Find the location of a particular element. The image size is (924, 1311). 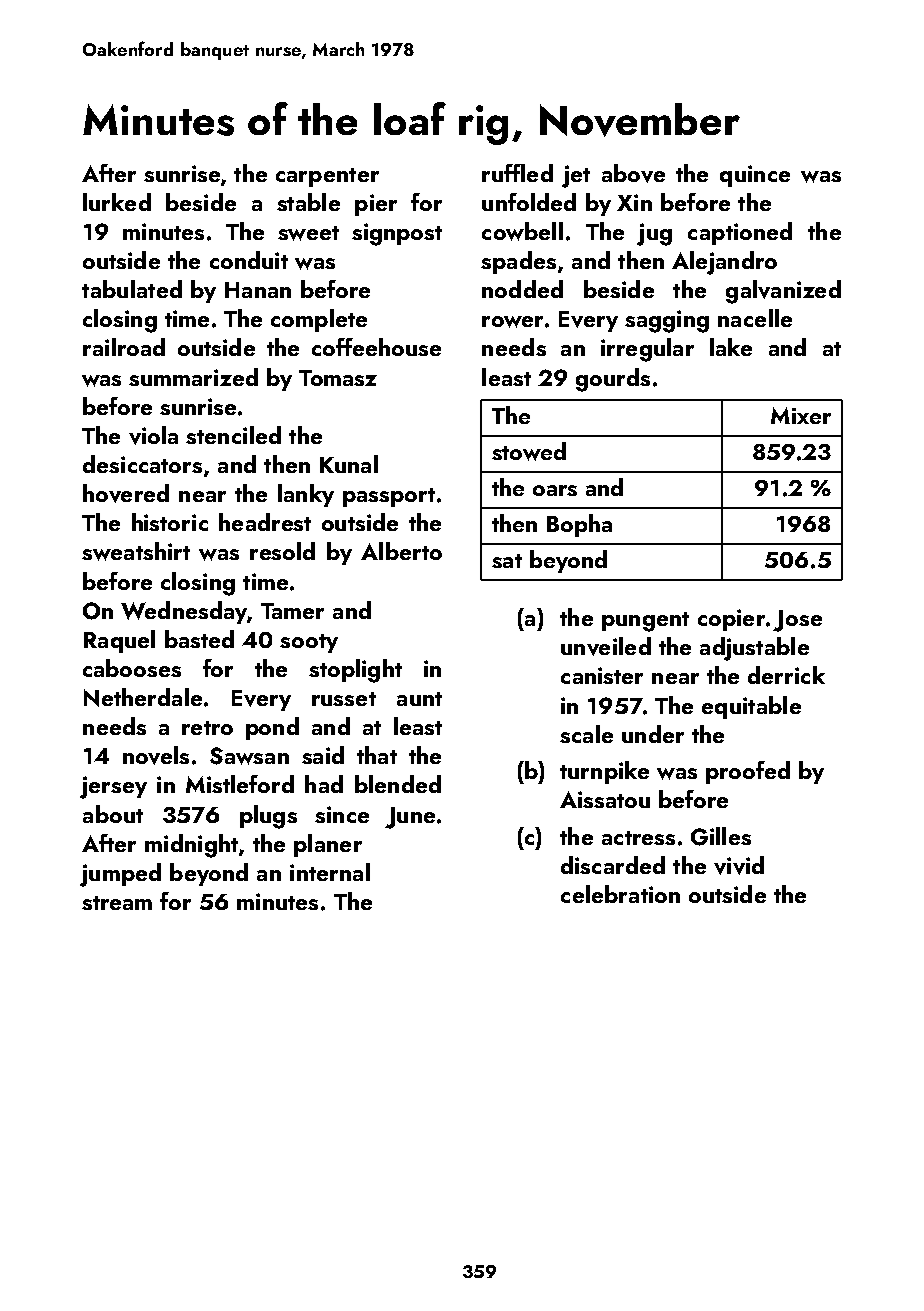

plugs is located at coordinates (268, 817).
